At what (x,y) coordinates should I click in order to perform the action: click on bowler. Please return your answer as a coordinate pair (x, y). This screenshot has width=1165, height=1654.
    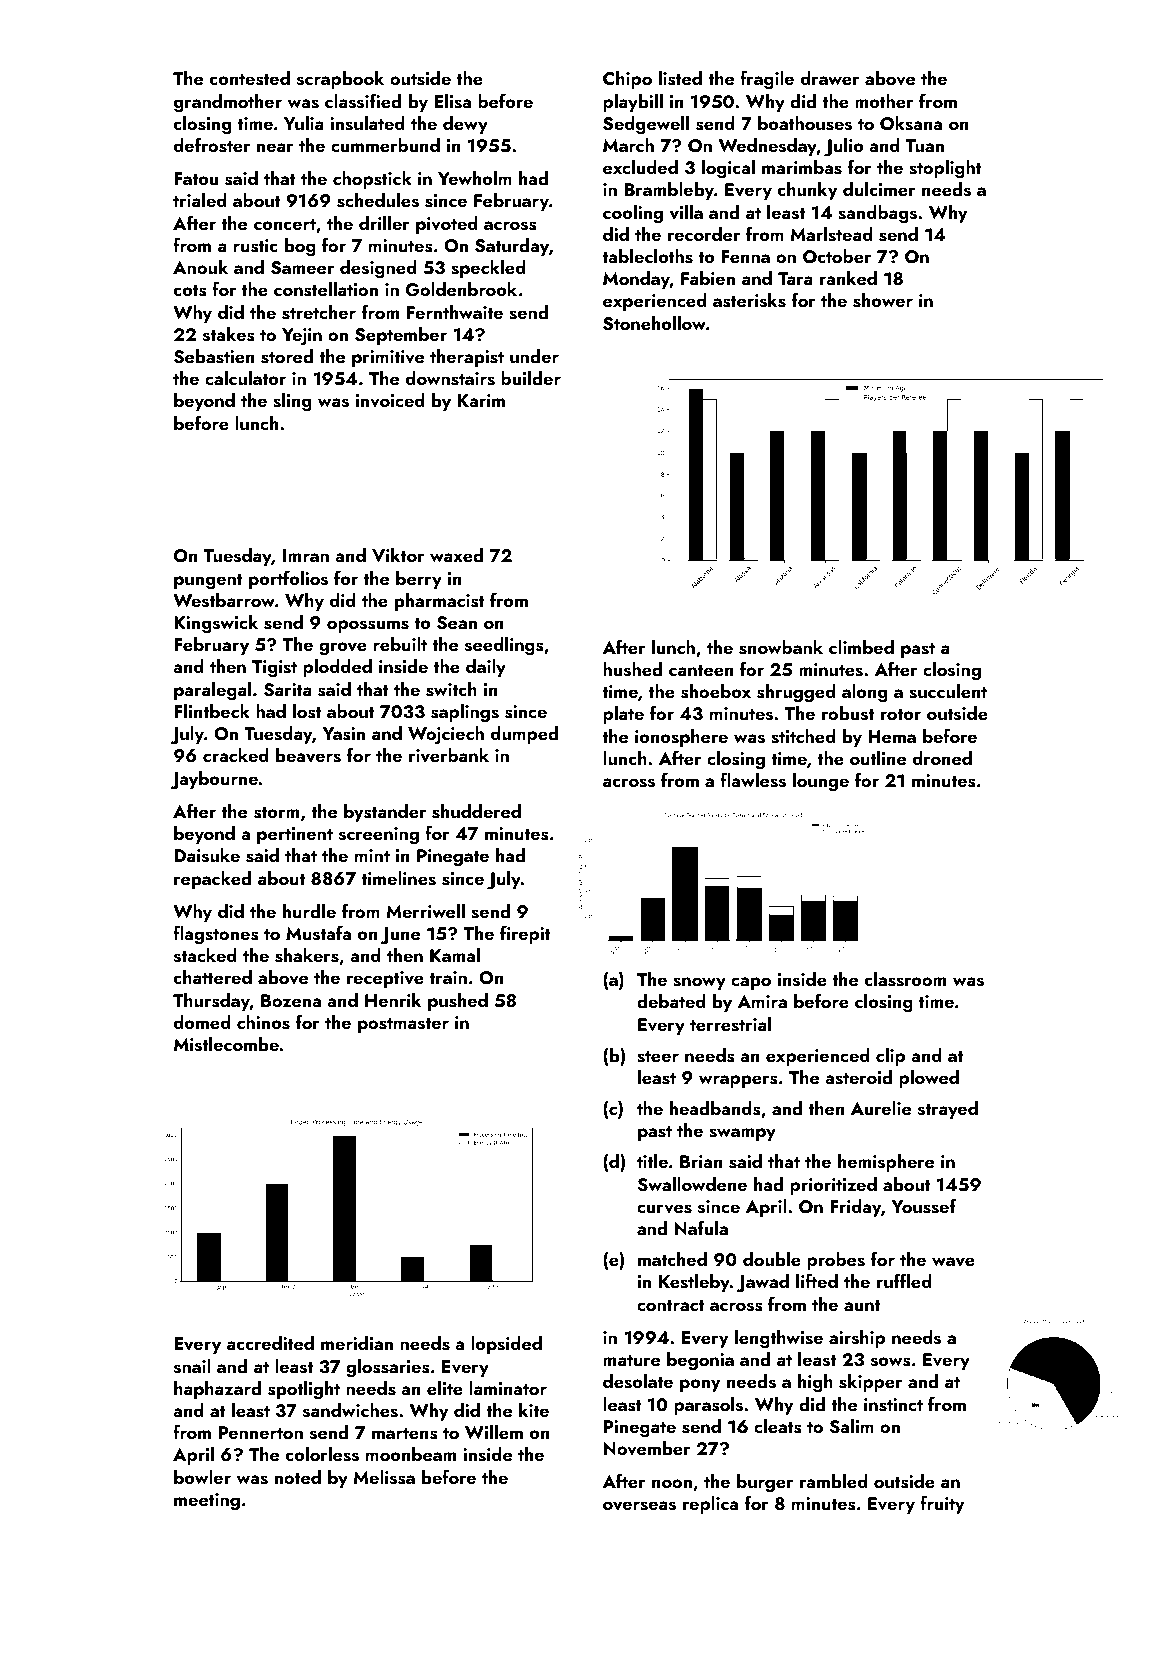
    Looking at the image, I should click on (202, 1477).
